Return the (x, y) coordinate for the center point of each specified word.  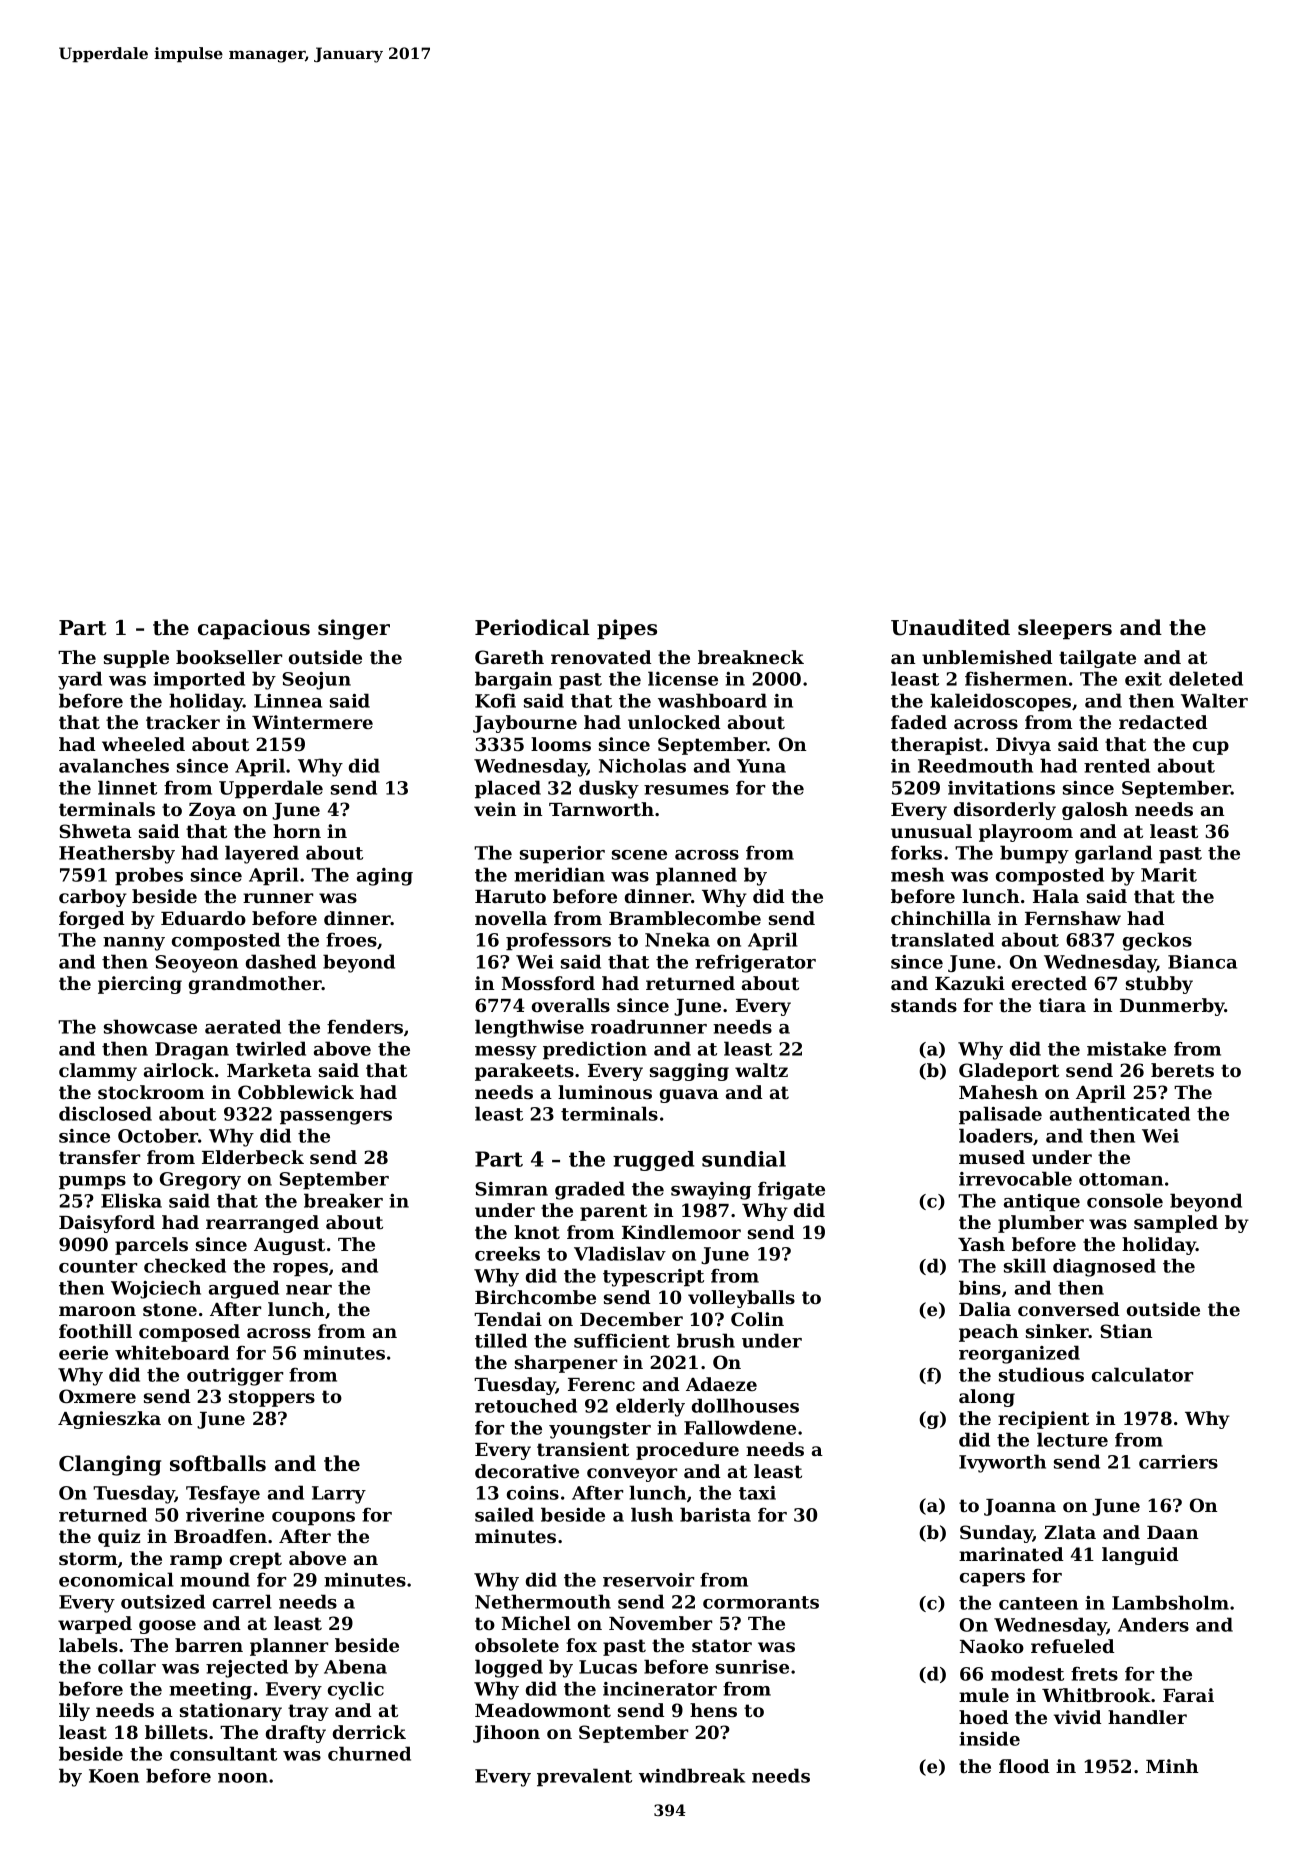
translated (942, 939)
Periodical (532, 627)
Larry (339, 1495)
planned (696, 876)
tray (308, 1712)
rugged (653, 1161)
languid (1140, 1556)
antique (1042, 1203)
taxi (757, 1493)
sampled (1176, 1224)
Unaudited (950, 627)
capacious (254, 629)
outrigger (235, 1377)
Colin (757, 1319)
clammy (98, 1072)
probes (149, 876)
